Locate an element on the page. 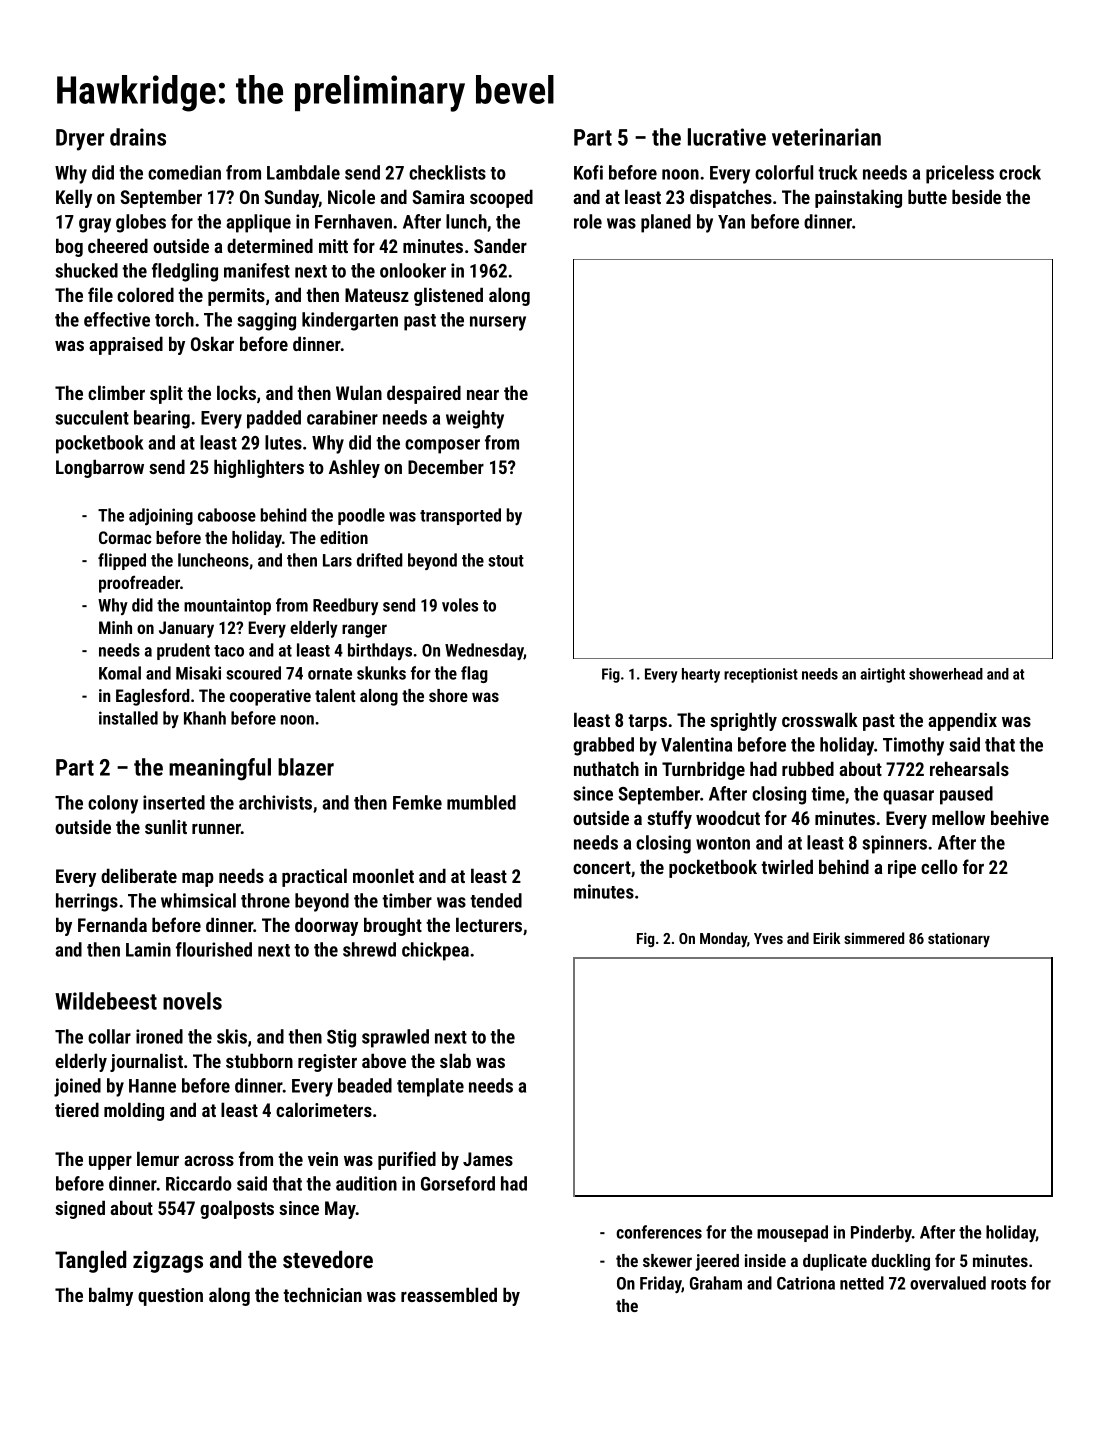 The width and height of the image is (1108, 1434). planed is located at coordinates (666, 223).
